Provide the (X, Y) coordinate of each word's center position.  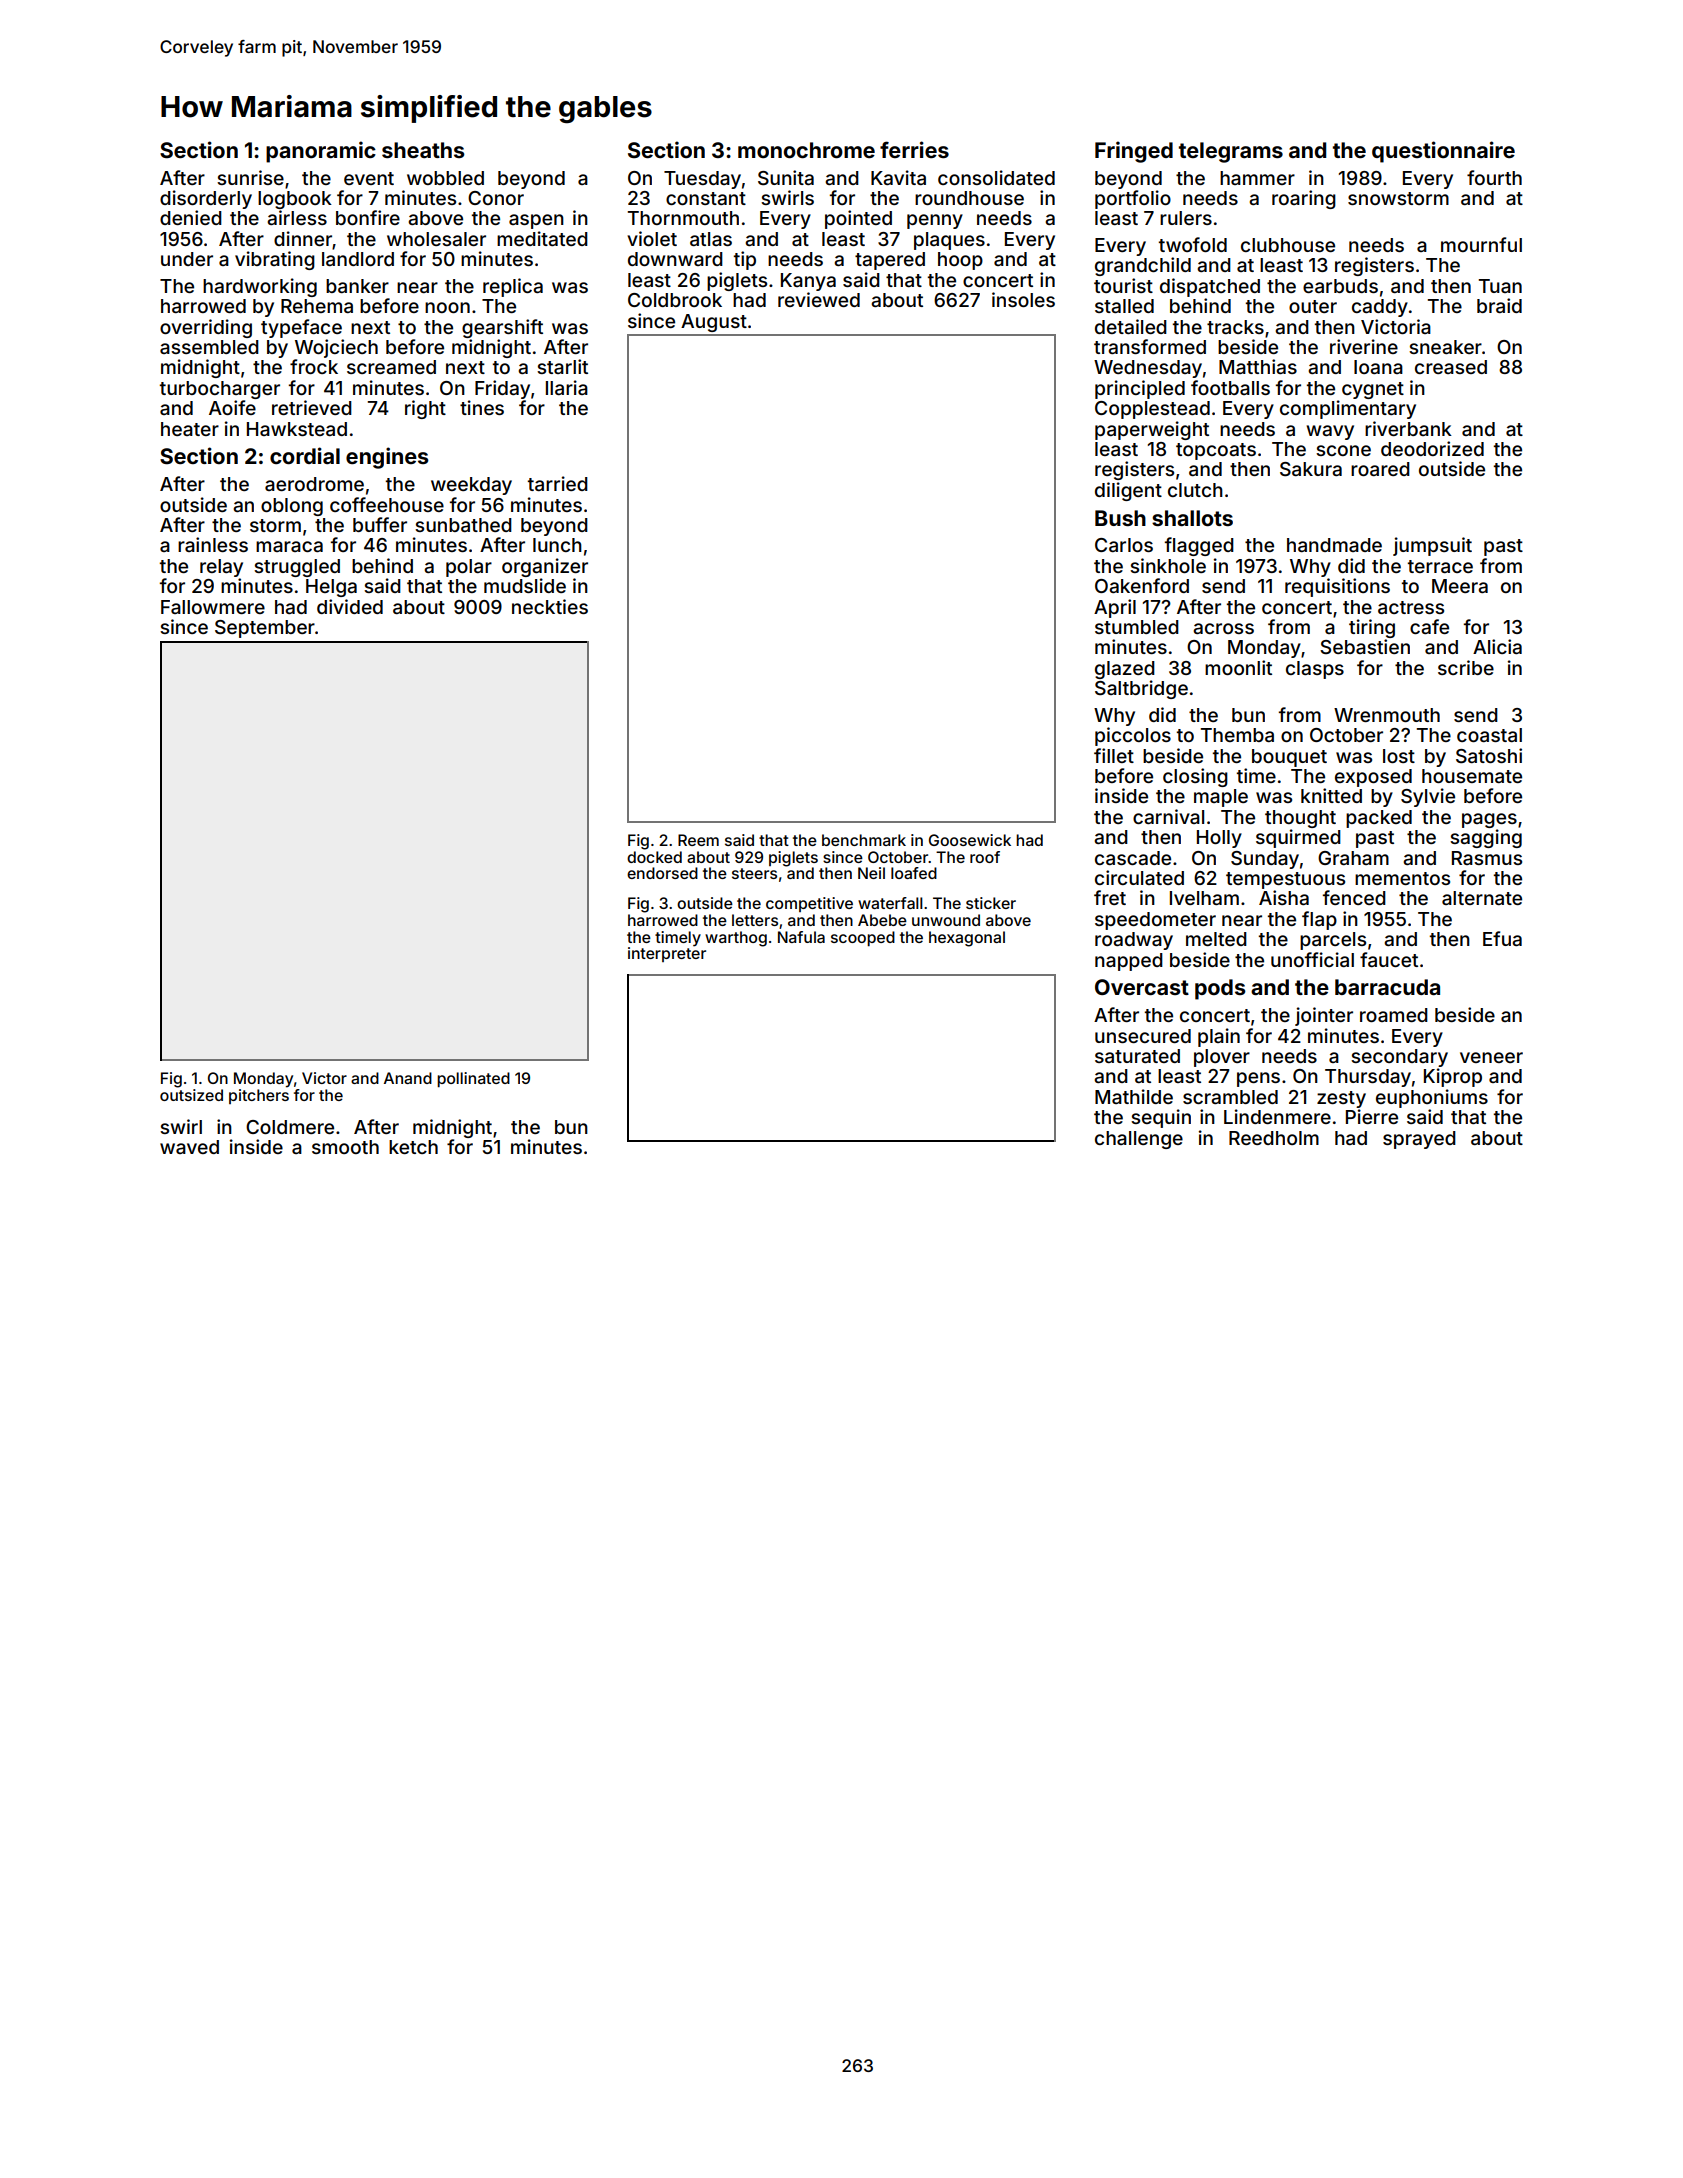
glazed (1125, 670)
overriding (206, 328)
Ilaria (567, 387)
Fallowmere (213, 607)
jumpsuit (1432, 546)
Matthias (1258, 366)
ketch (413, 1147)
